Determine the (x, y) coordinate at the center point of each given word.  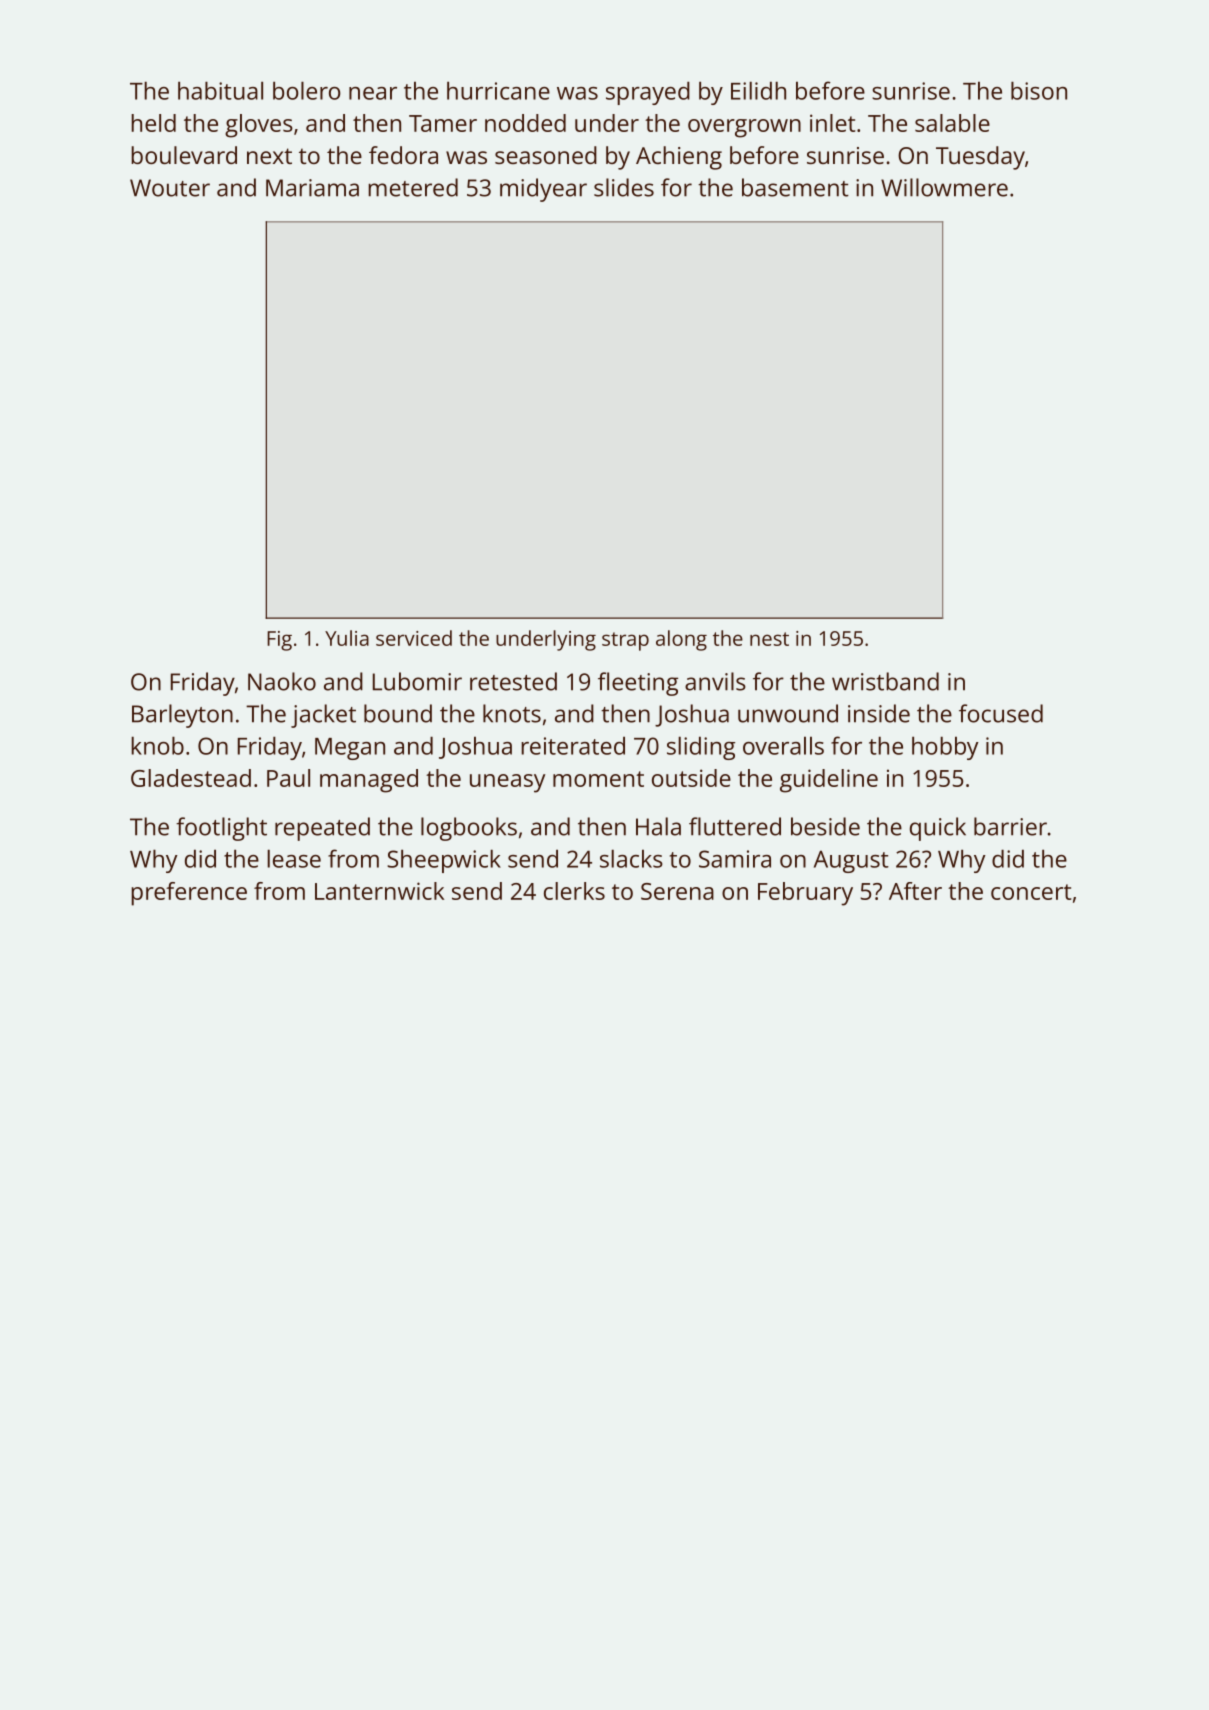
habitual (220, 90)
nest (769, 639)
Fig (279, 641)
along (681, 640)
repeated (322, 829)
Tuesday (980, 158)
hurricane (498, 90)
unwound (788, 713)
